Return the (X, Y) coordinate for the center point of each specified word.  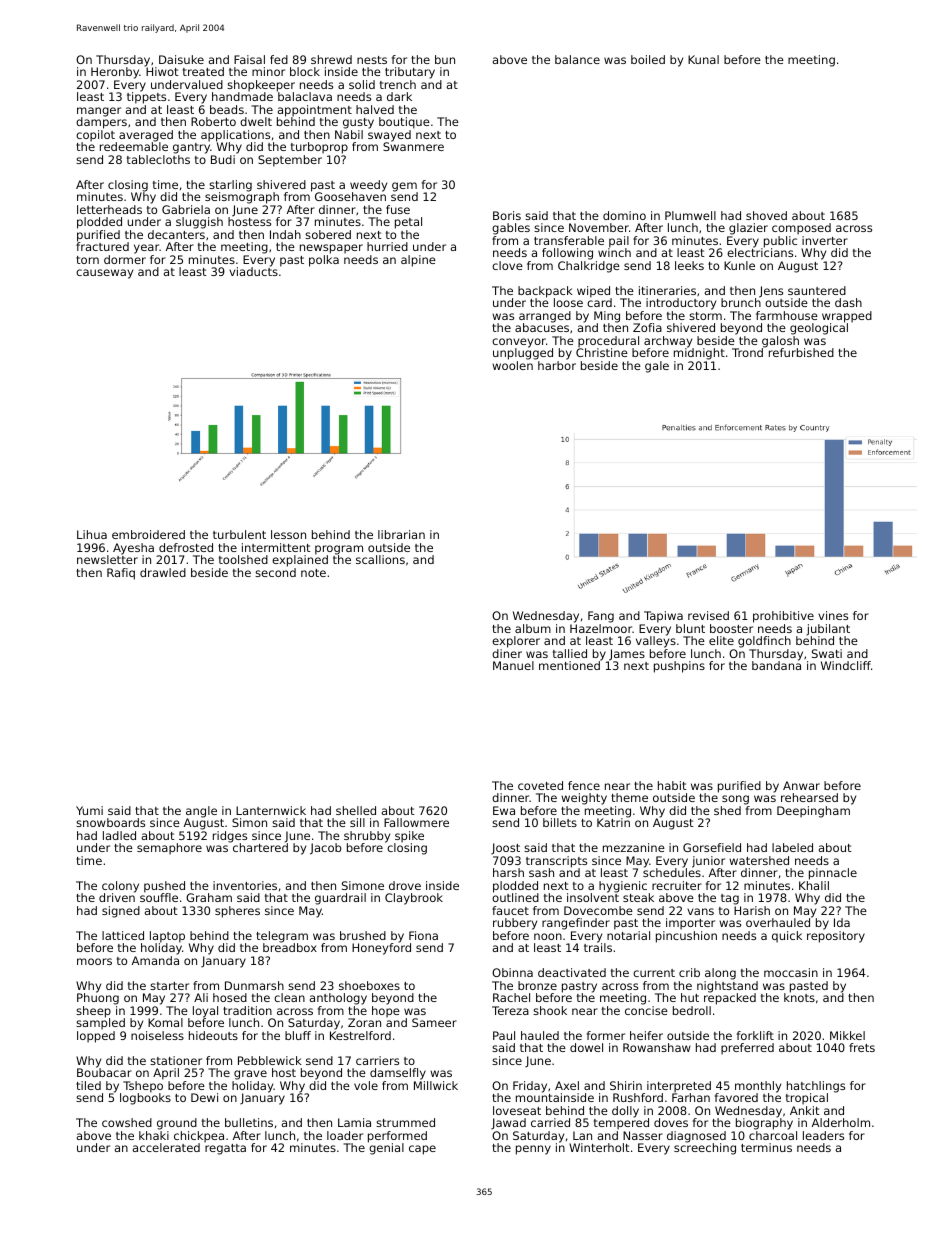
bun (445, 59)
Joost (505, 848)
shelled (356, 810)
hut (690, 997)
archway (668, 342)
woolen (512, 365)
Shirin (626, 1085)
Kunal (703, 59)
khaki (154, 1135)
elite (721, 640)
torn (87, 260)
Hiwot (162, 71)
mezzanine (634, 847)
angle (201, 812)
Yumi (89, 810)
